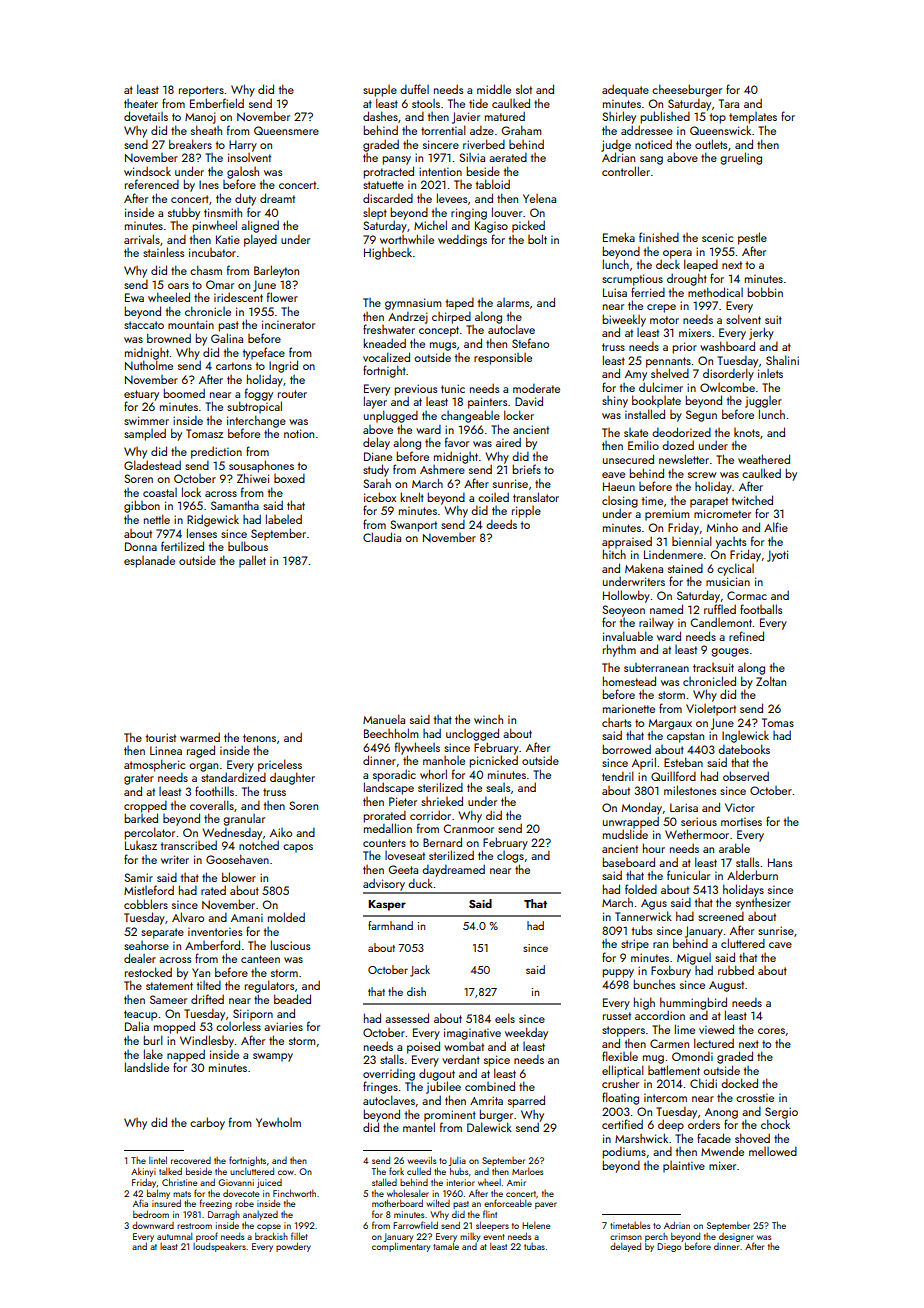  What do you see at coordinates (294, 1193) in the screenshot?
I see `Finchworth` at bounding box center [294, 1193].
